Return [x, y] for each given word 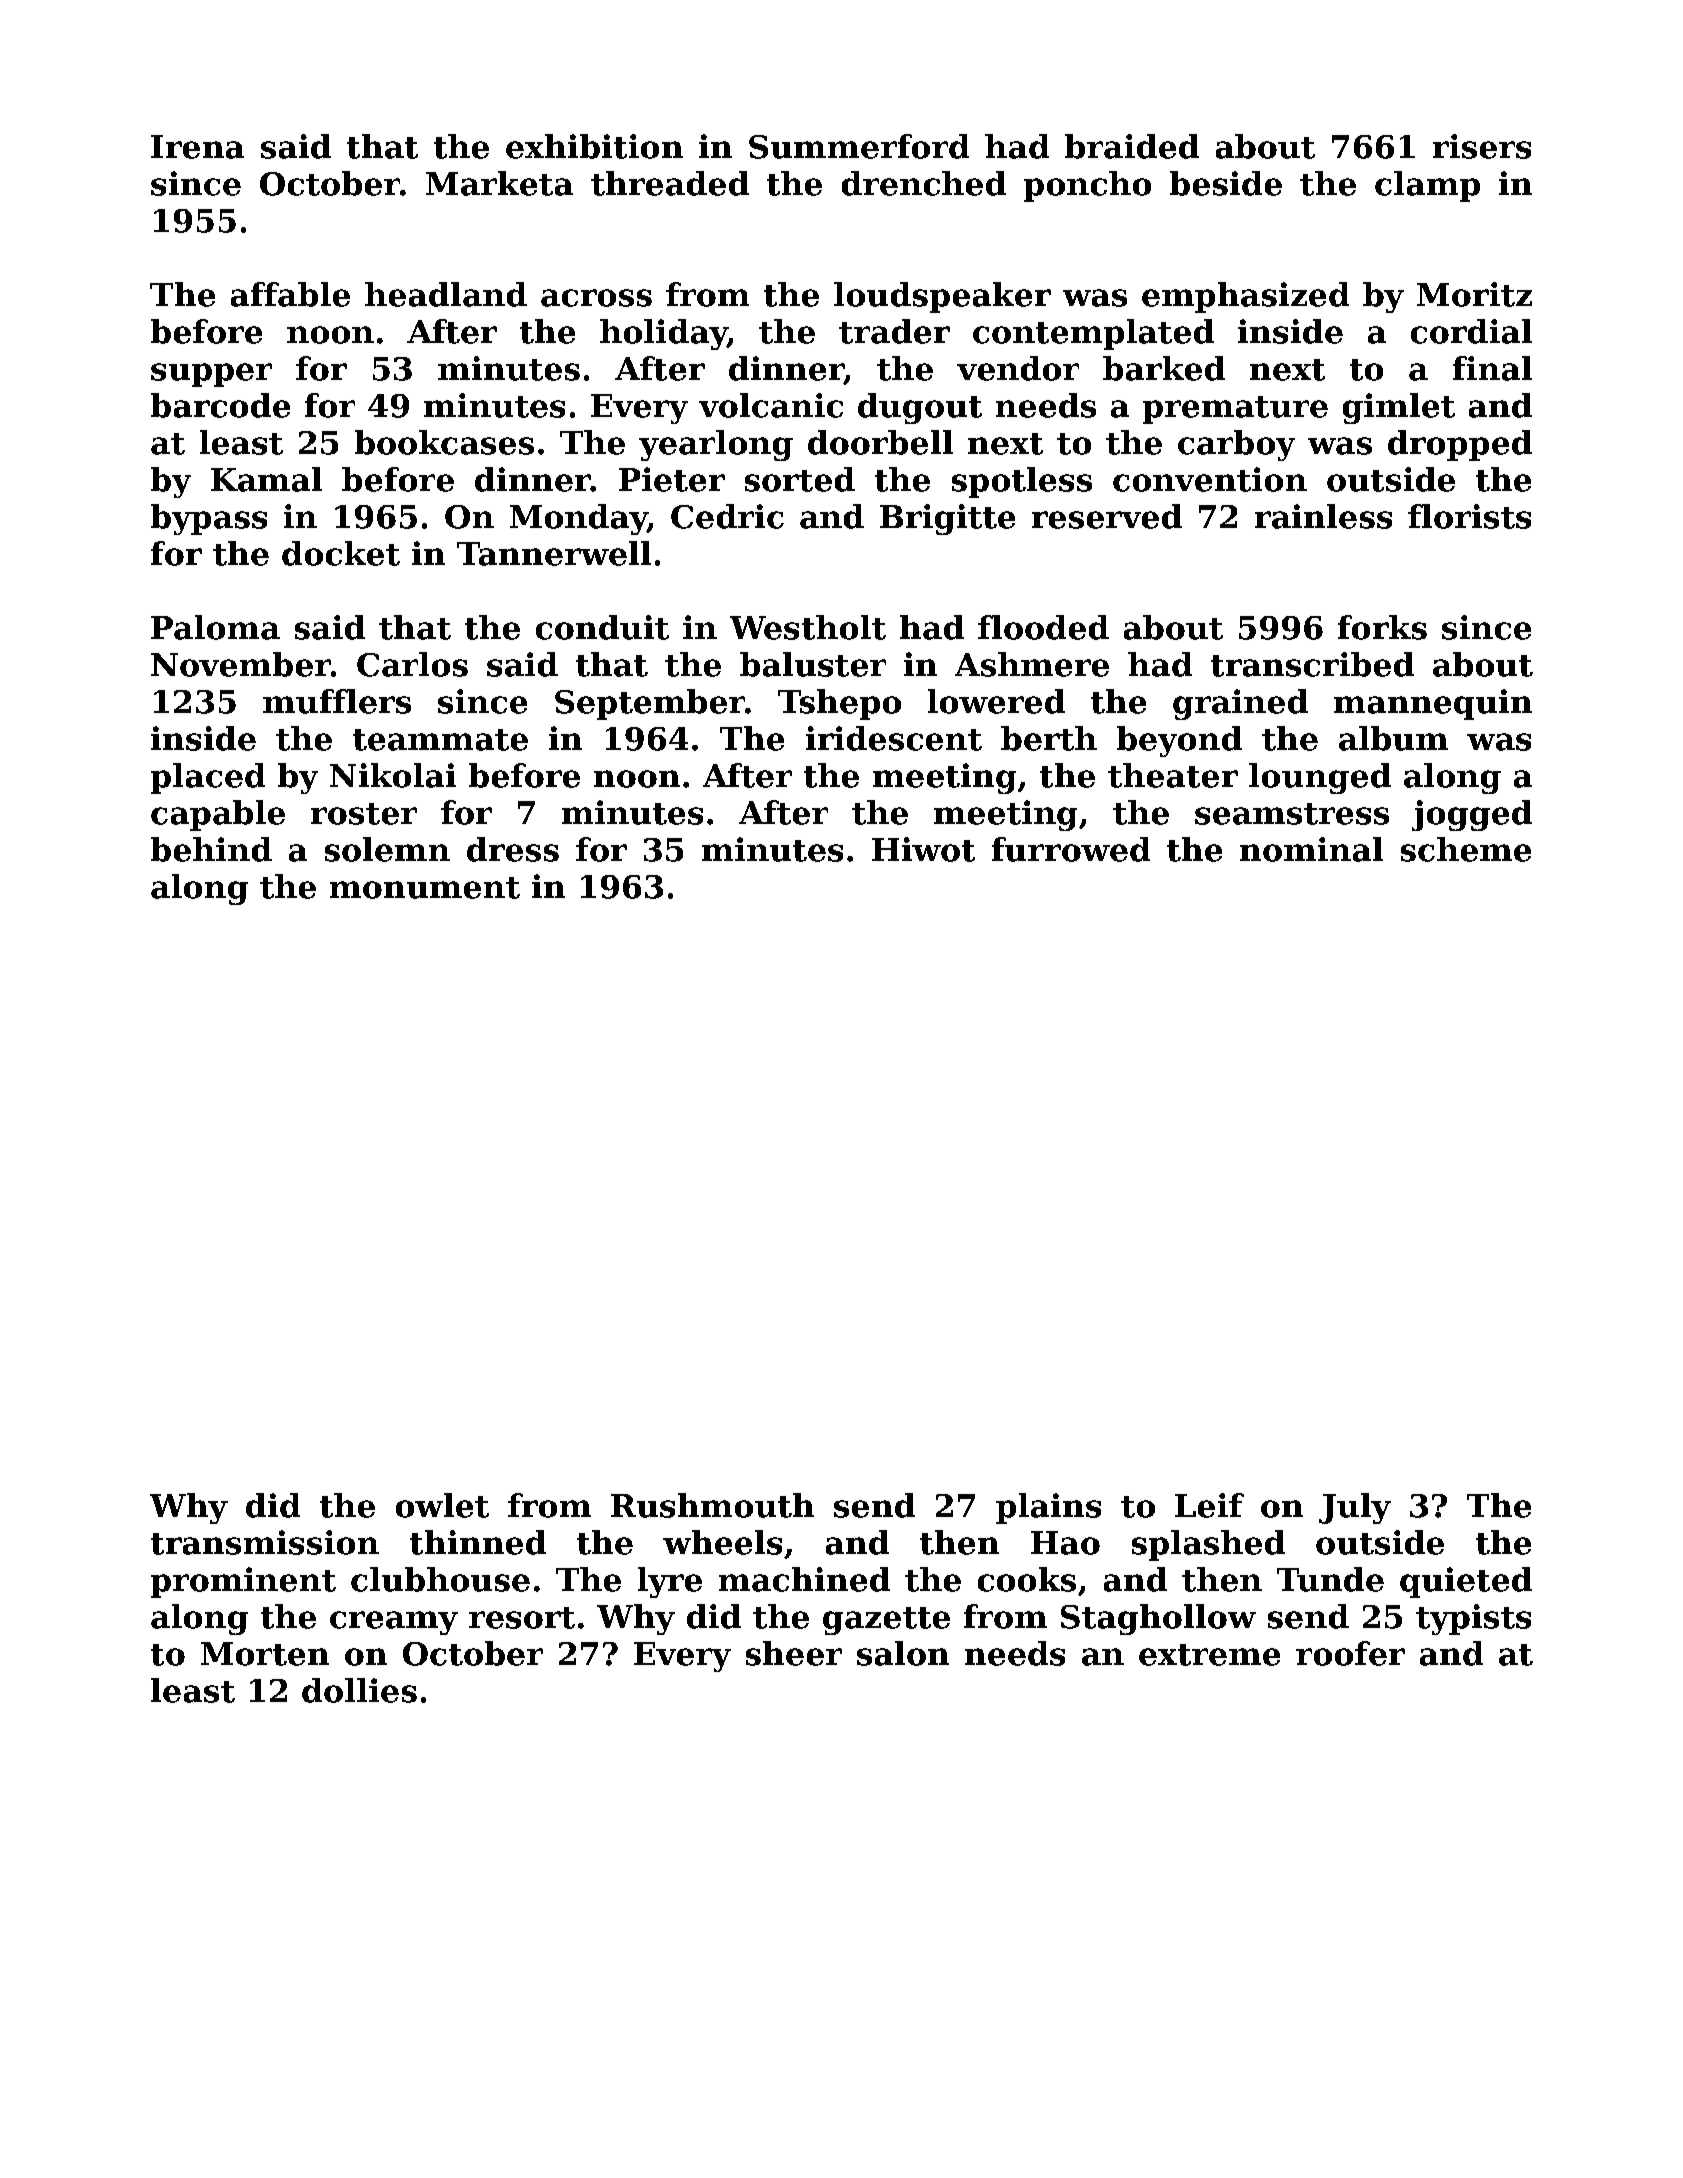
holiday [663, 334]
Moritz [1474, 294]
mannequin [1433, 704]
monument [425, 888]
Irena [197, 147]
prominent [243, 1582]
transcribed [1312, 664]
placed [208, 778]
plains [1048, 1508]
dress [513, 849]
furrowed [1071, 849]
